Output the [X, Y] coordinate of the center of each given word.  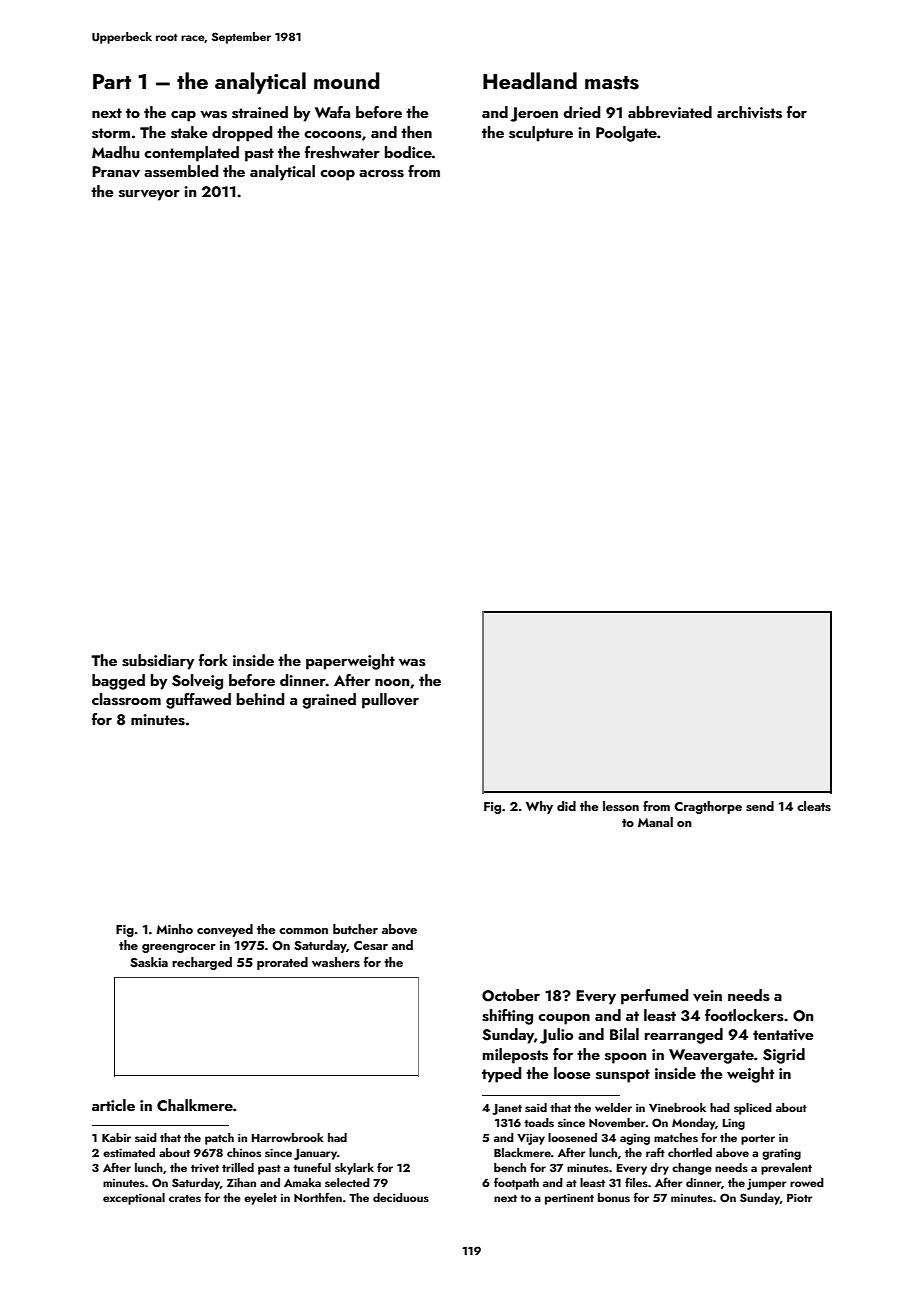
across [381, 174]
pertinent [569, 1199]
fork [213, 660]
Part [112, 81]
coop [337, 175]
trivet [205, 1168]
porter [758, 1140]
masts [612, 83]
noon [392, 682]
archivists [749, 112]
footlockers [744, 1015]
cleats [814, 806]
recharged [202, 963]
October [511, 995]
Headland [530, 80]
